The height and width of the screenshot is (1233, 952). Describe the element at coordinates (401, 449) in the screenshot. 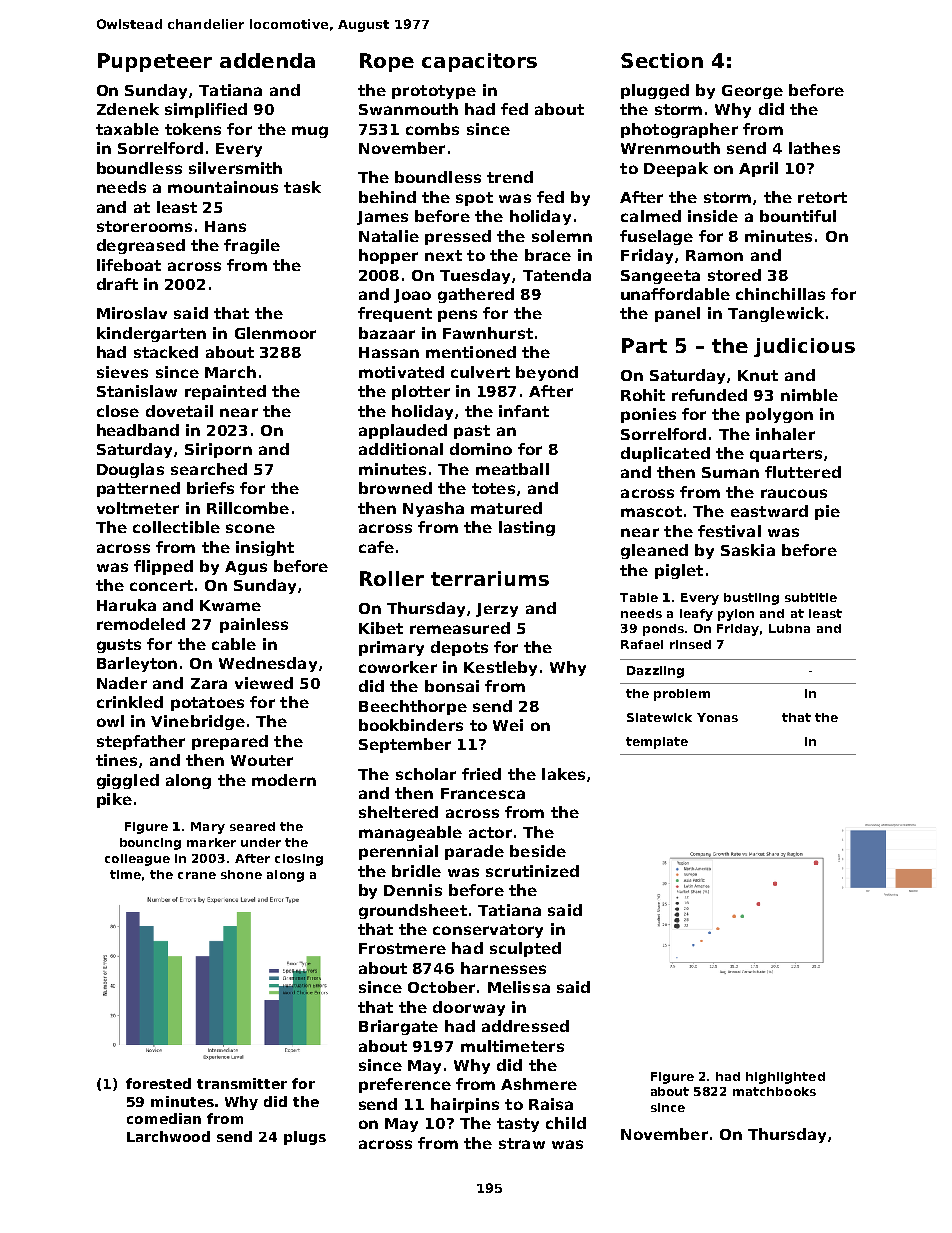

I see `additional` at that location.
